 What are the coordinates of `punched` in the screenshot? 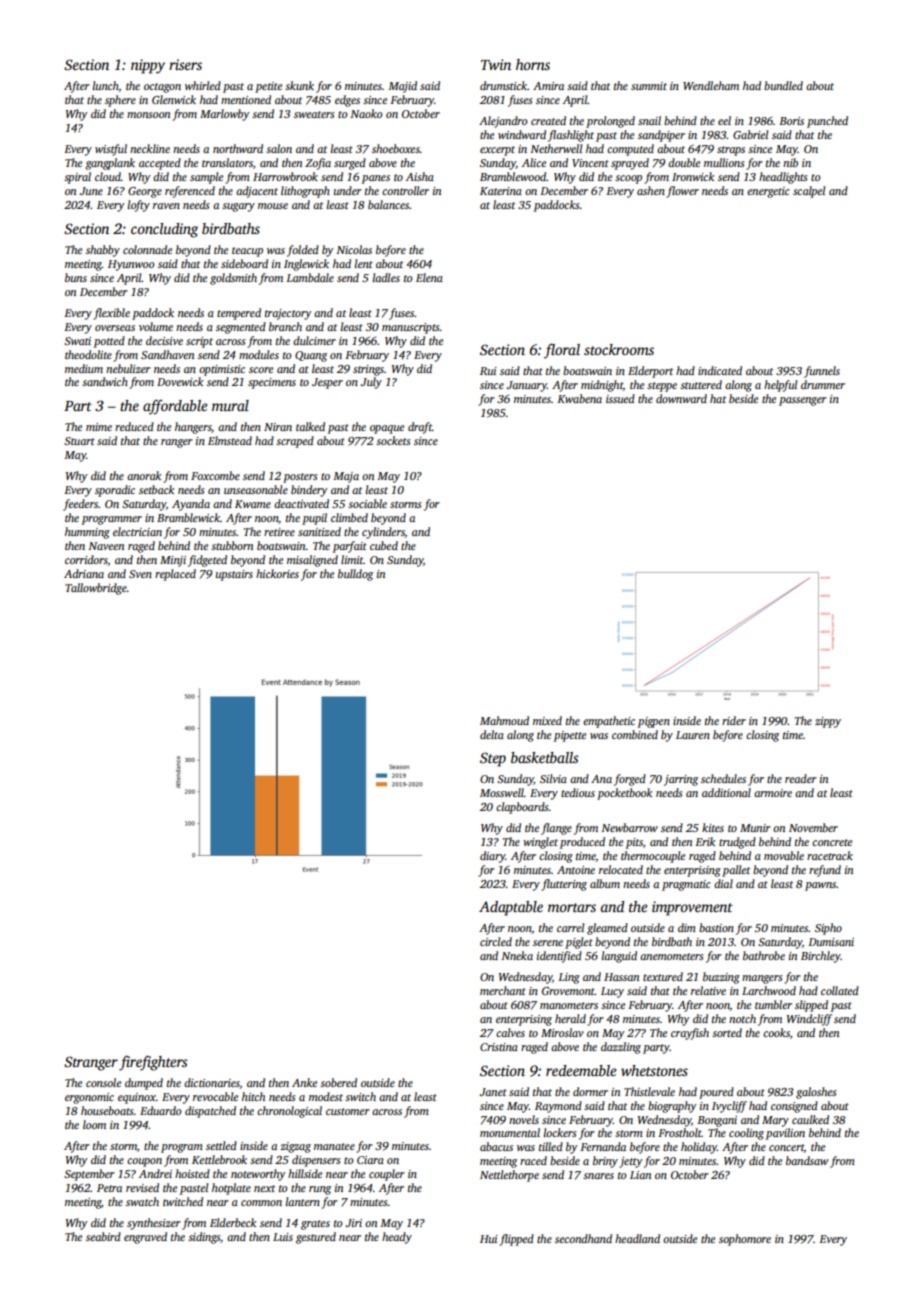 It's located at (827, 122).
